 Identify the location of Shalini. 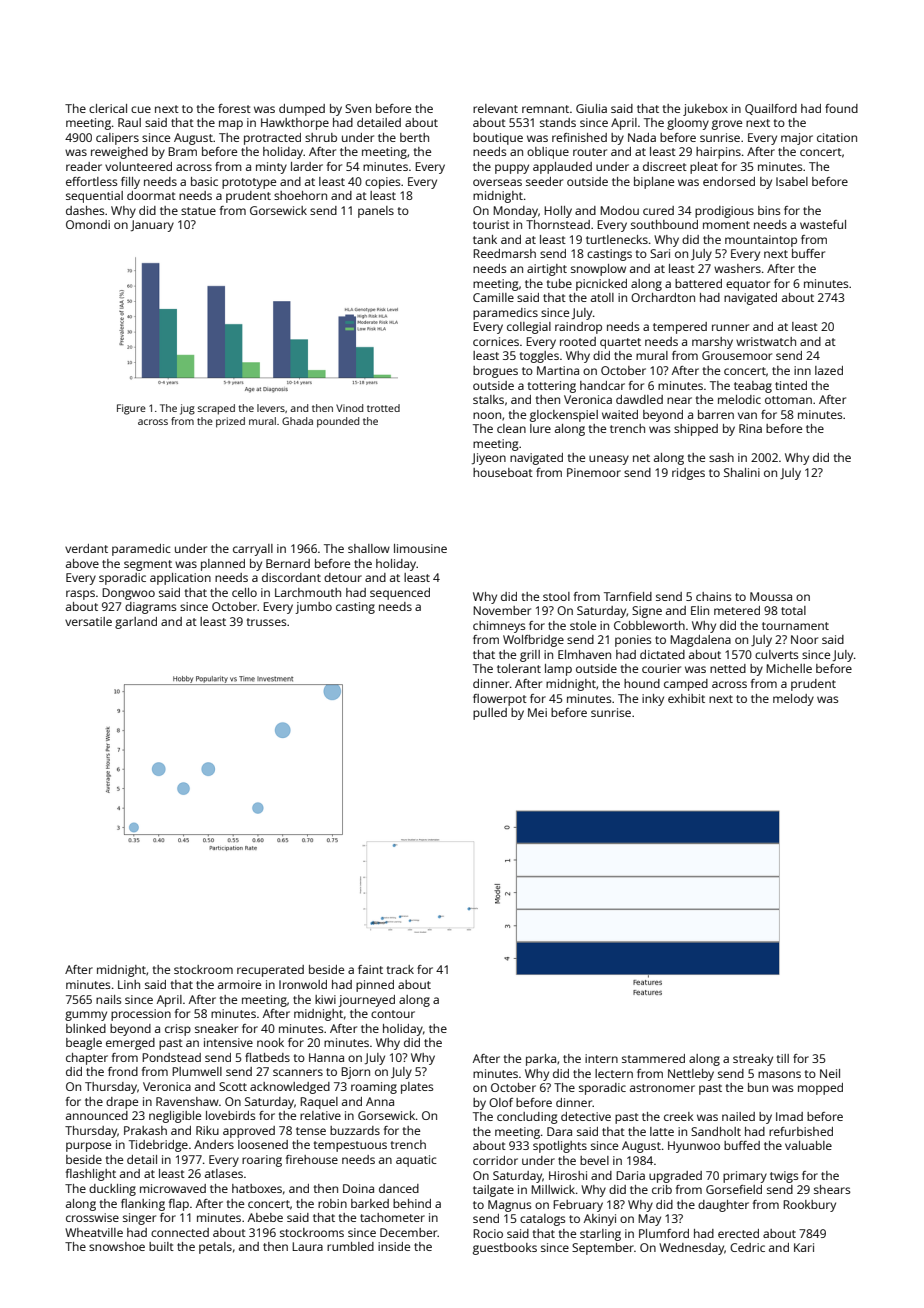
(742, 472).
